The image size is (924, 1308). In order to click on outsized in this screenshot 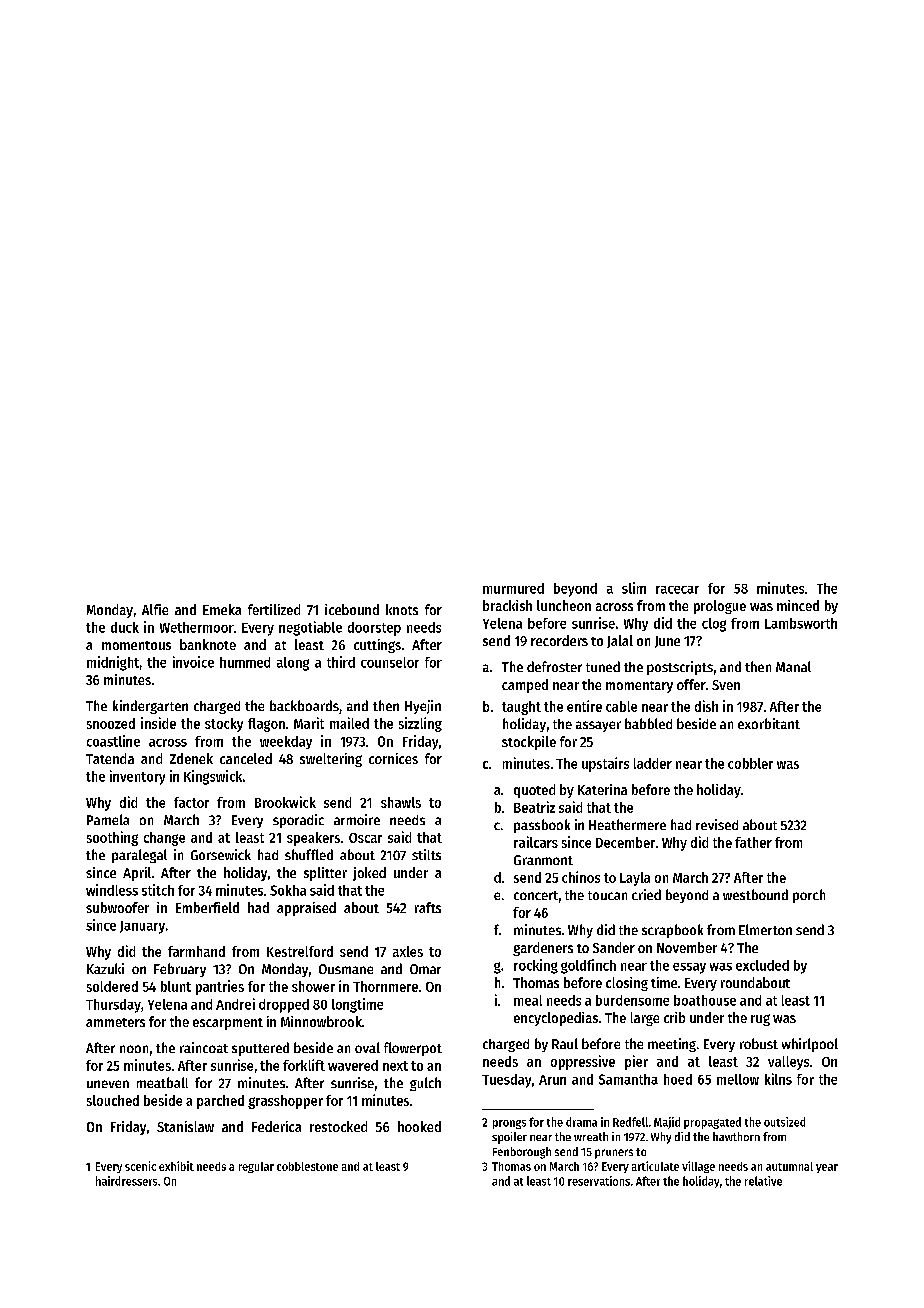, I will do `click(784, 1122)`.
